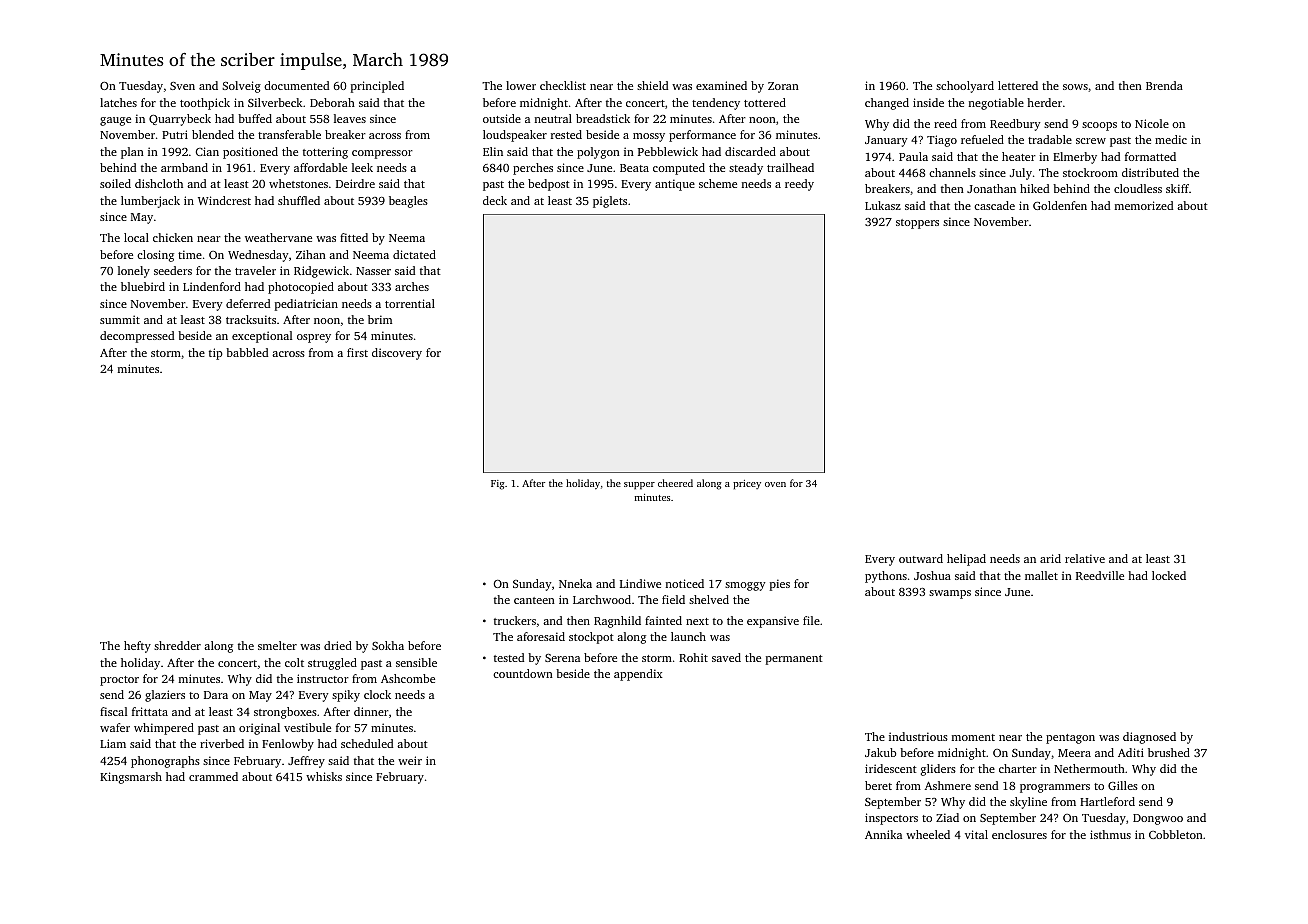  I want to click on Sven, so click(182, 86).
